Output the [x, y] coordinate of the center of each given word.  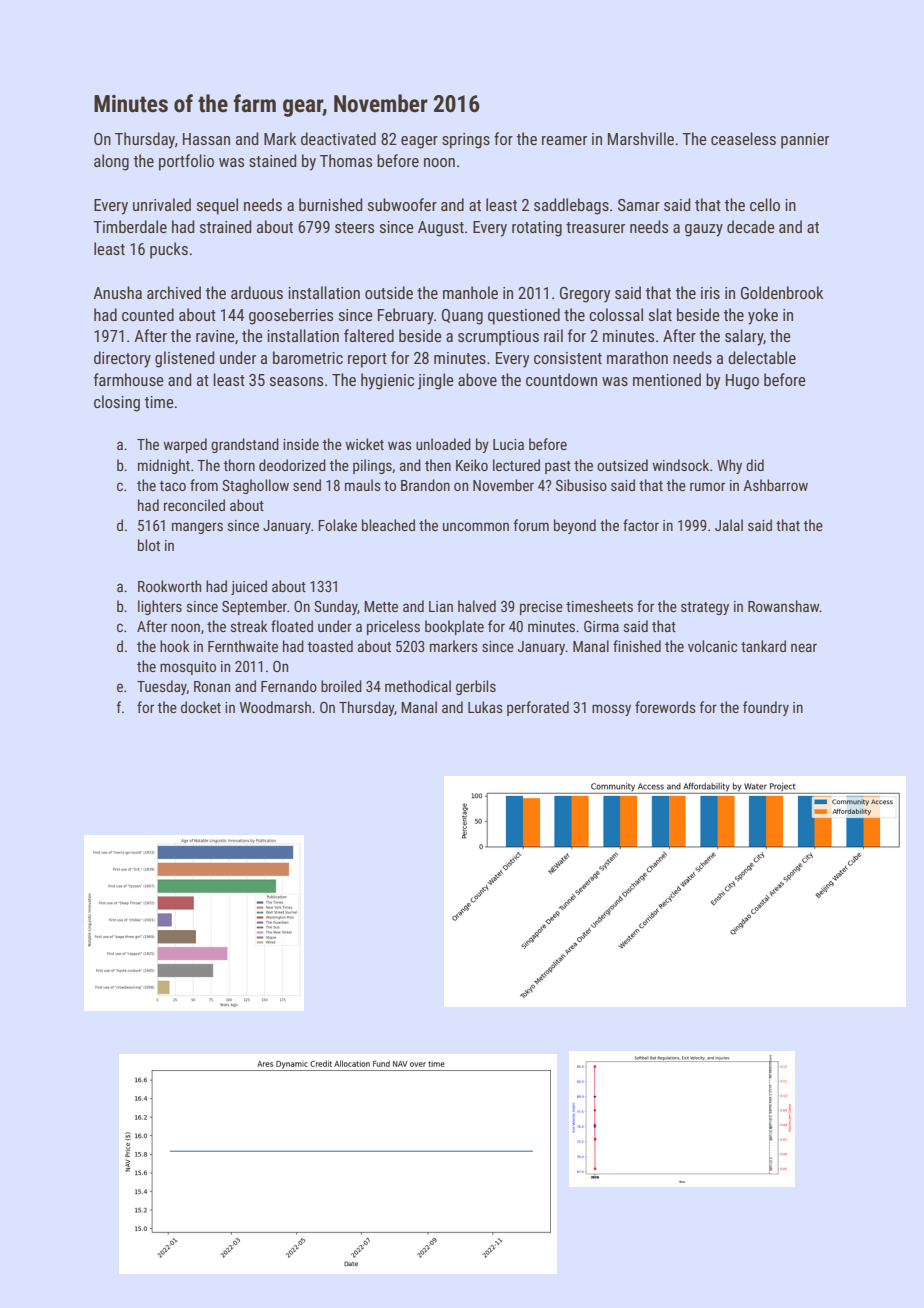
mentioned [667, 379]
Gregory [585, 295]
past [558, 467]
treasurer [595, 227]
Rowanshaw [784, 606]
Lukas [485, 707]
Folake [337, 525]
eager [419, 142]
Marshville [641, 138]
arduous [257, 292]
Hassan [206, 139]
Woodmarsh [275, 707]
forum [531, 525]
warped [185, 445]
